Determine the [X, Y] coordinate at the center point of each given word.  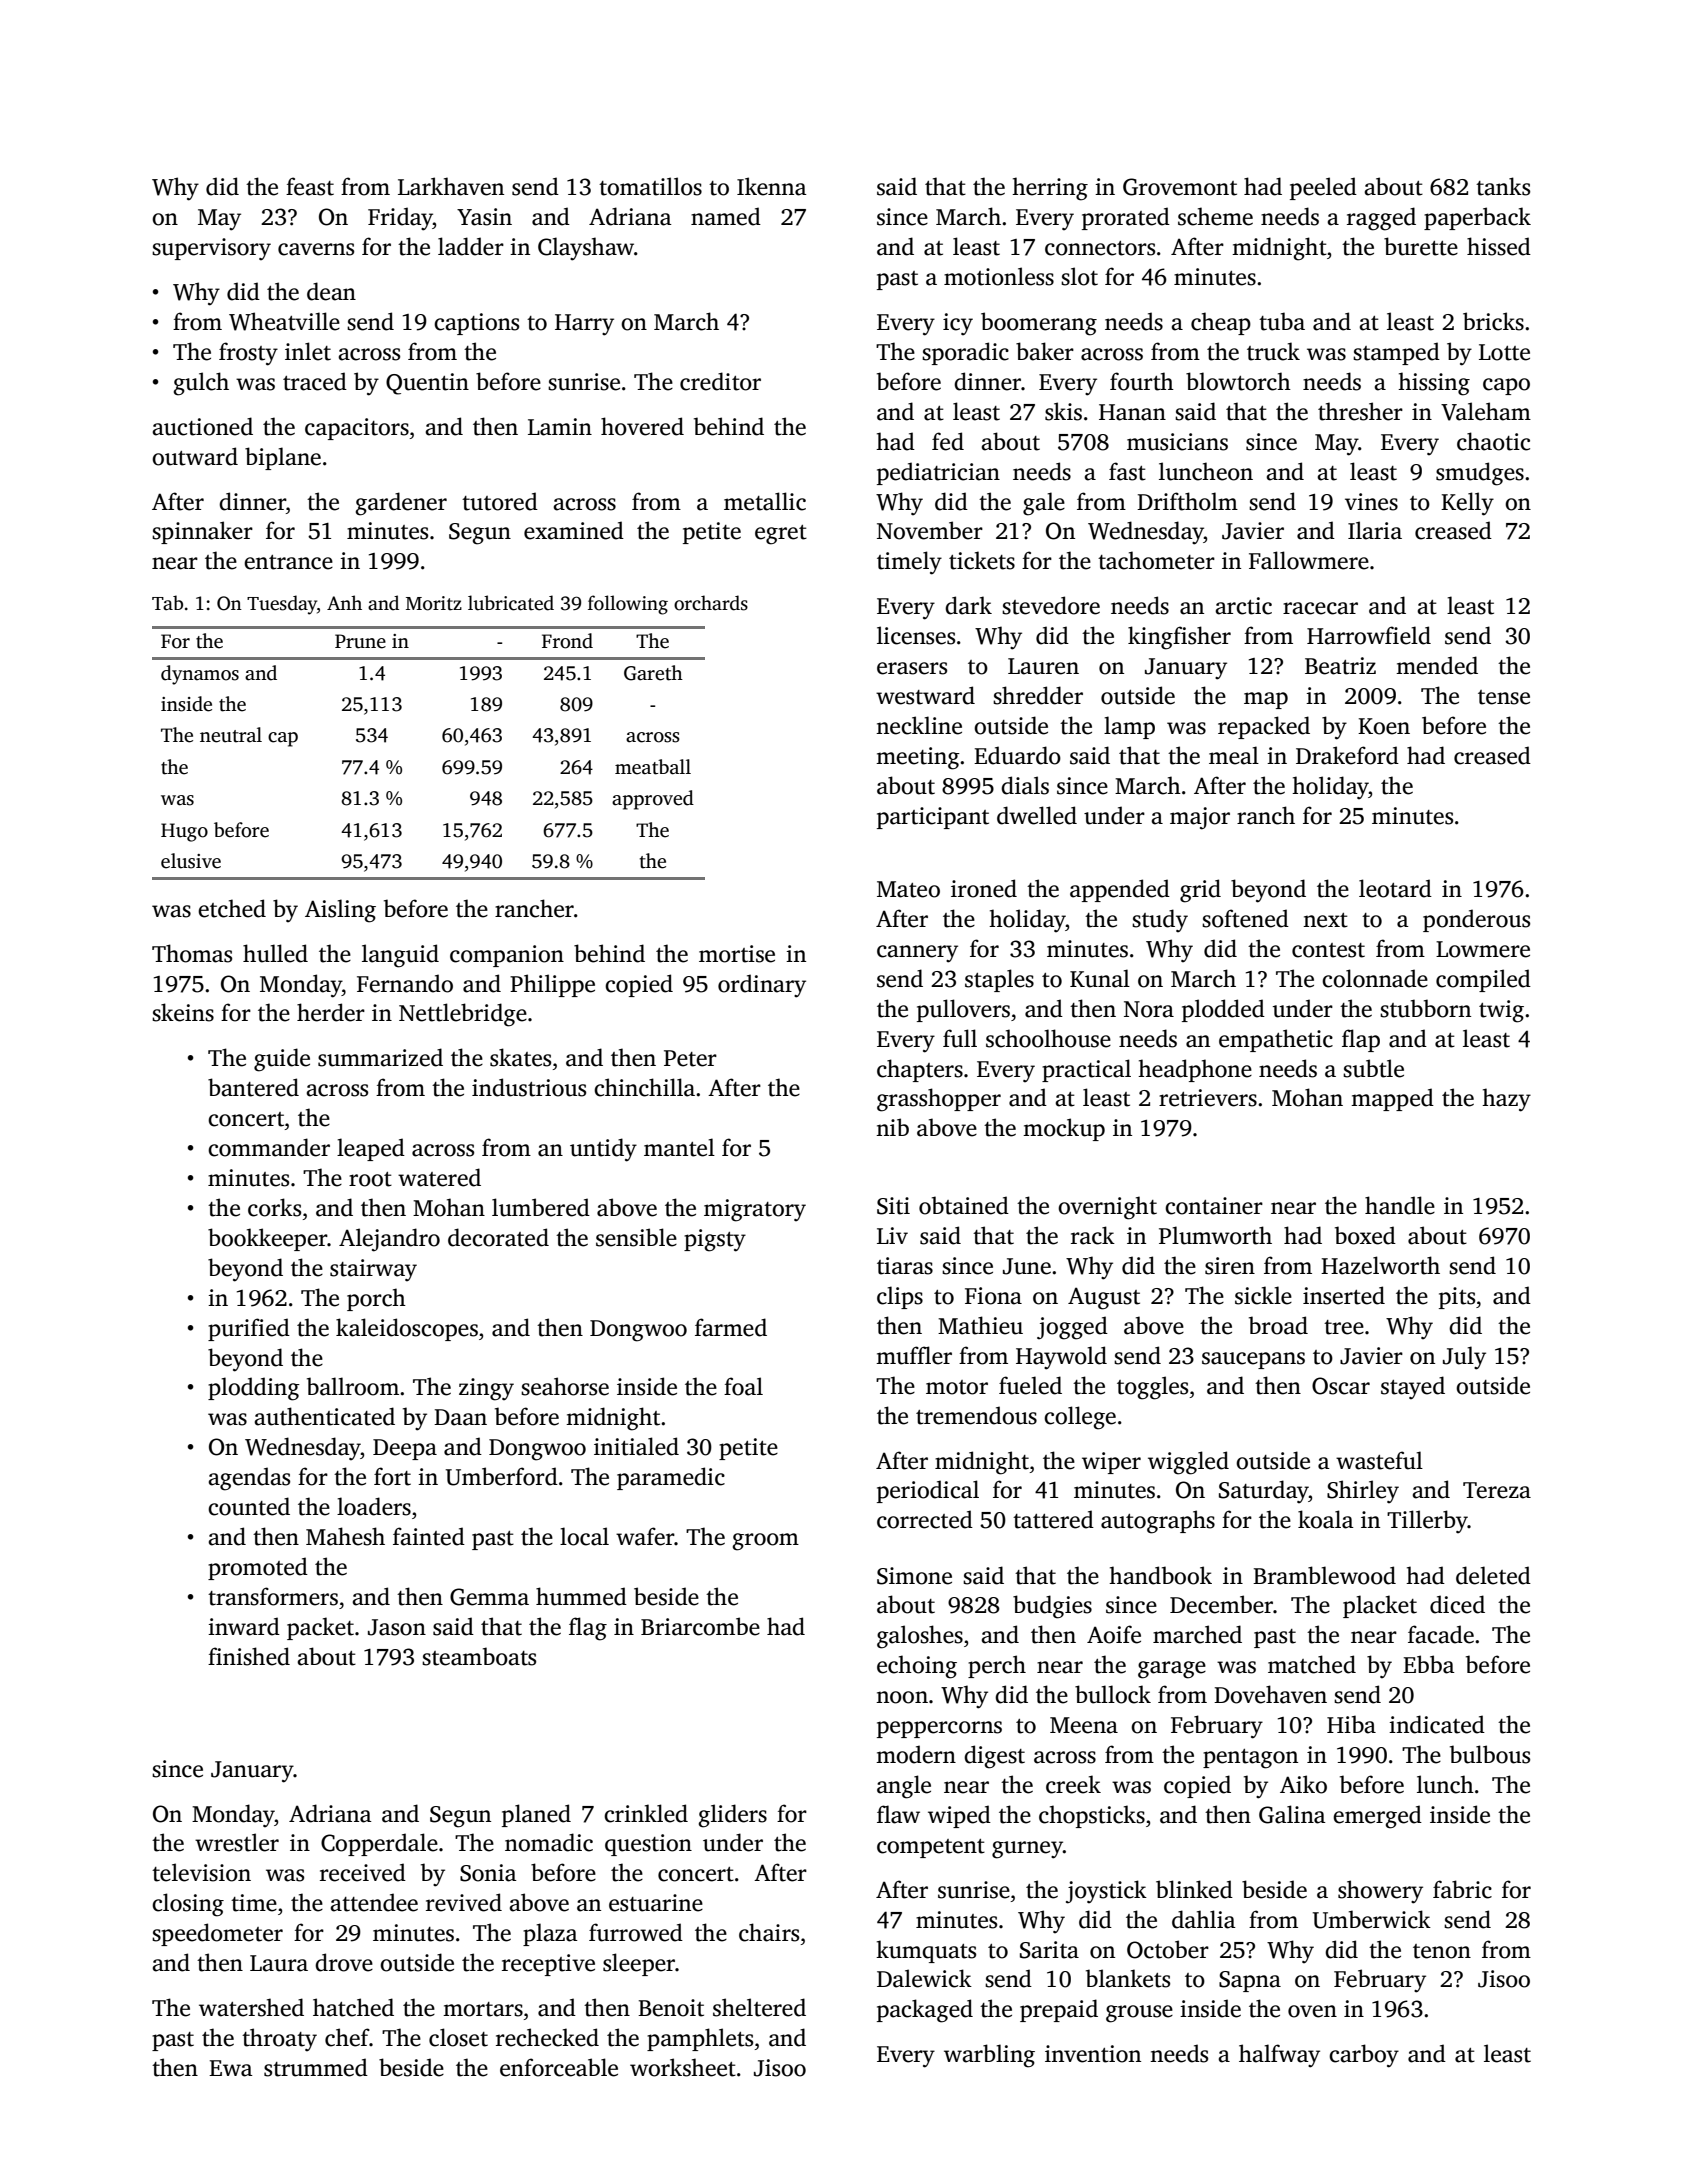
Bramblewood [1324, 1575]
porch [376, 1299]
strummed [316, 2067]
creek [1073, 1784]
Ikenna [772, 186]
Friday [400, 219]
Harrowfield [1369, 635]
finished [249, 1656]
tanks [1503, 186]
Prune [360, 641]
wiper [1111, 1463]
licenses [916, 635]
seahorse [565, 1386]
